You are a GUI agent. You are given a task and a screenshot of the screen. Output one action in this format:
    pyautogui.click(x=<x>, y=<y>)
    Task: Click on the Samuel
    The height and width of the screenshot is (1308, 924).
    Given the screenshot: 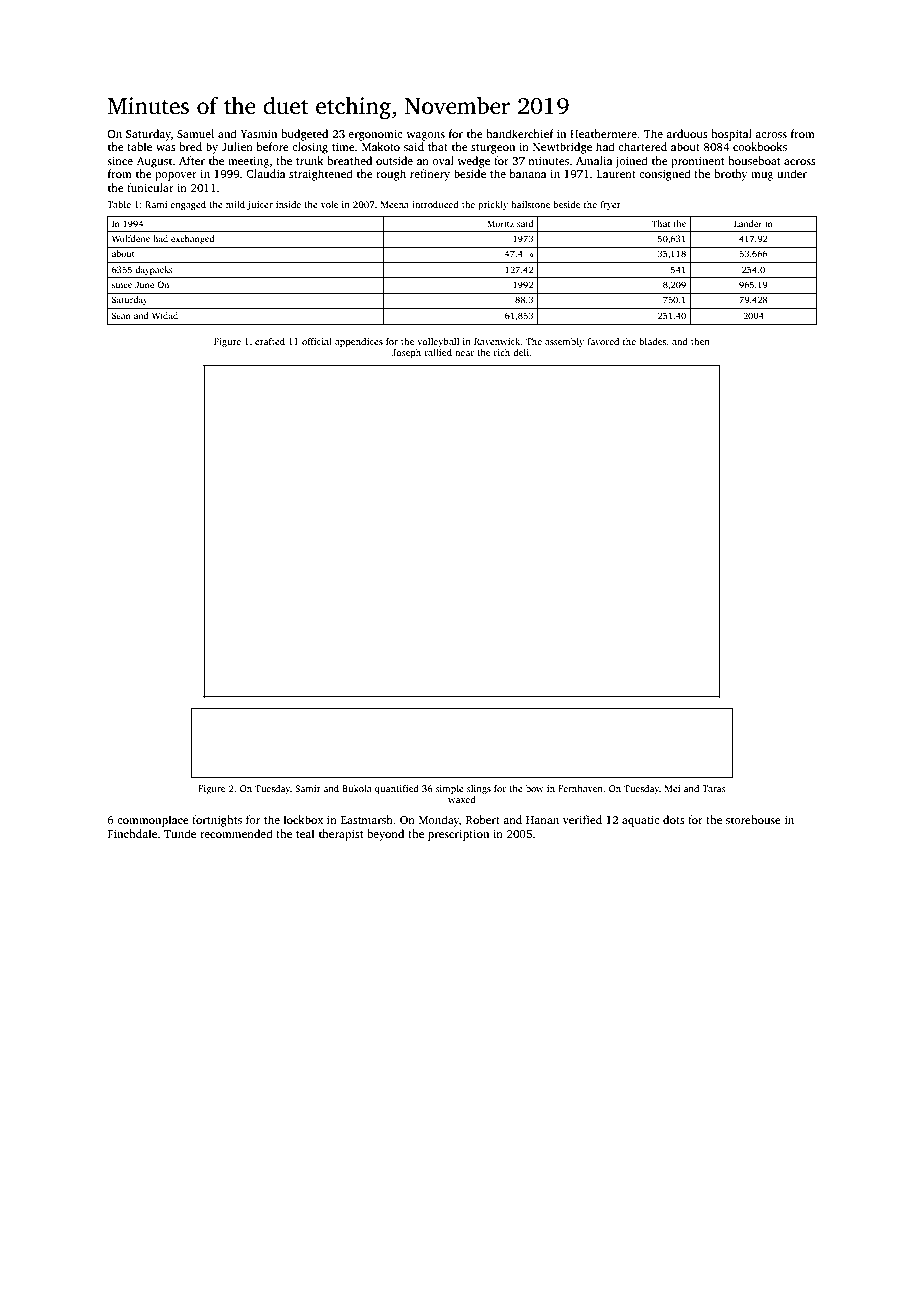 What is the action you would take?
    pyautogui.click(x=195, y=133)
